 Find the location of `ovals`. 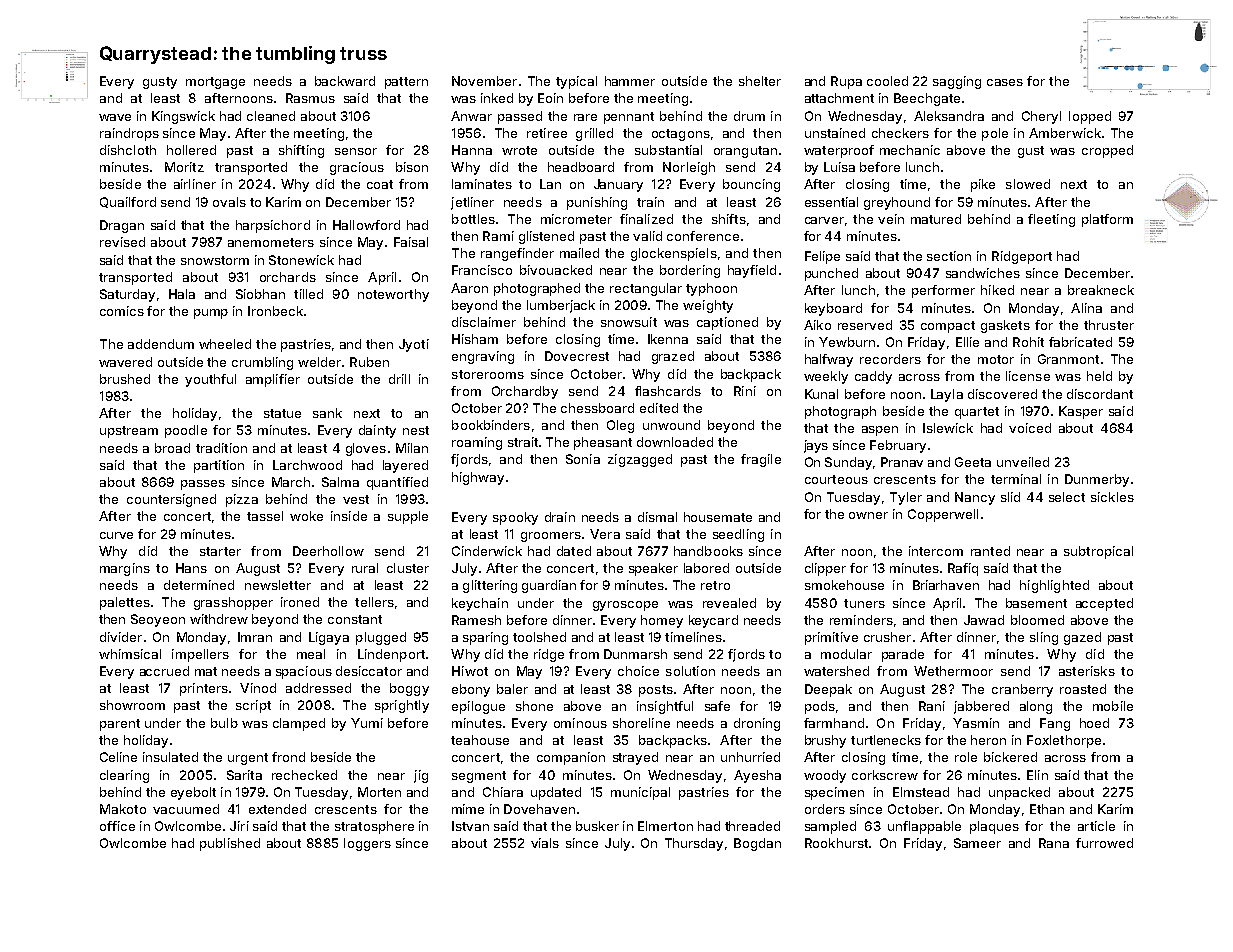

ovals is located at coordinates (229, 202).
